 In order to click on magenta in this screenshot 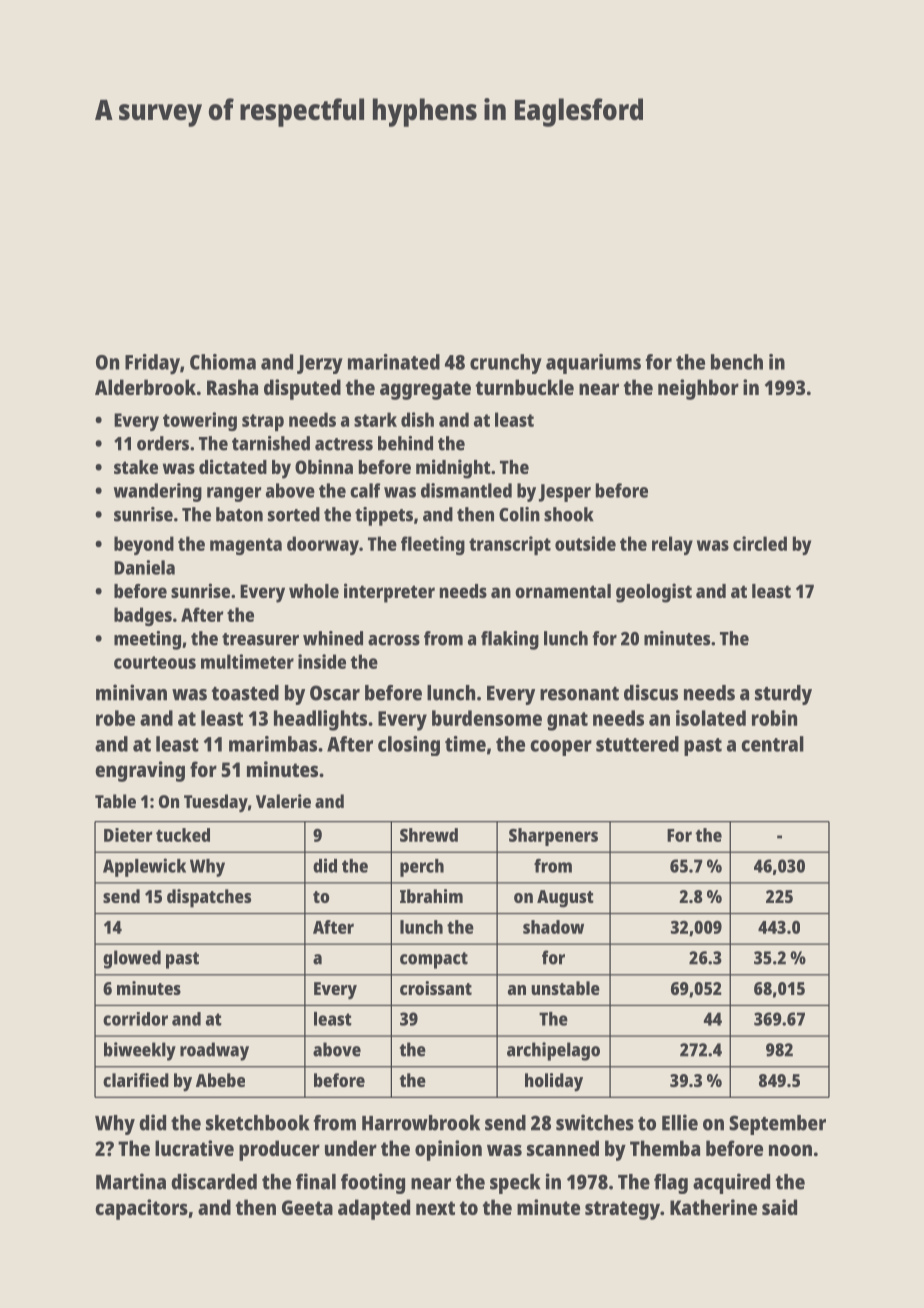, I will do `click(246, 546)`.
